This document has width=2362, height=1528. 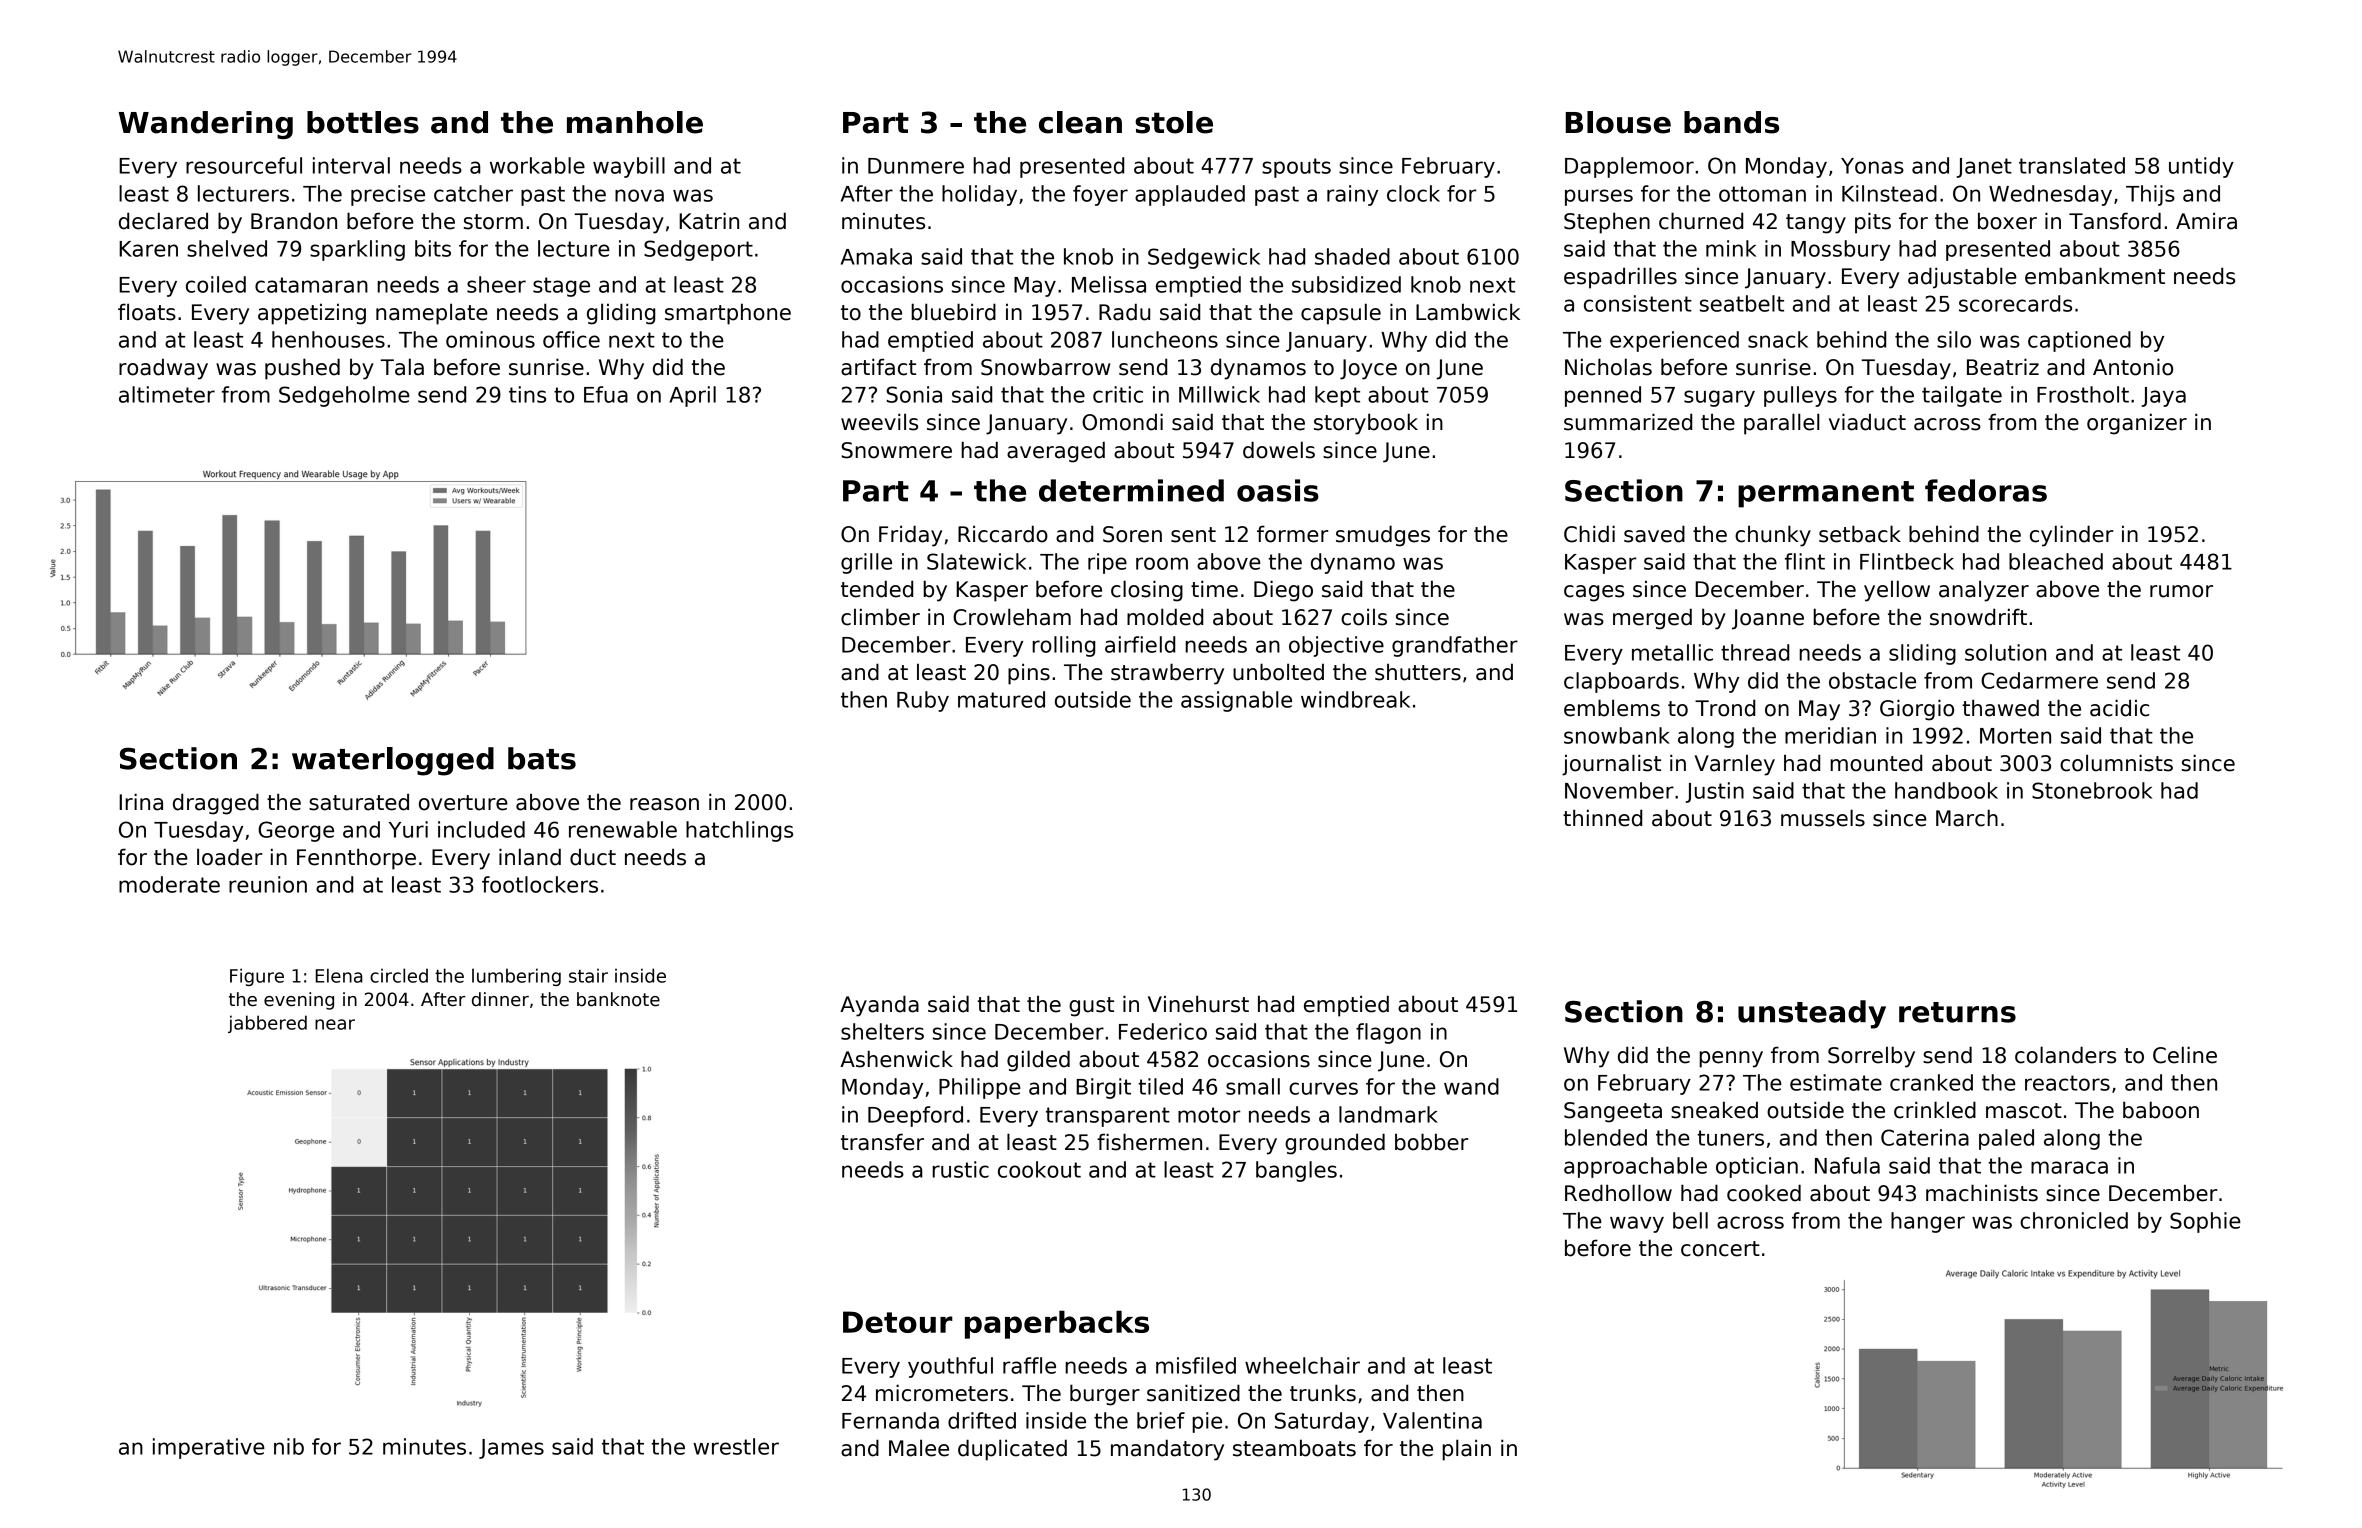 What do you see at coordinates (511, 1449) in the document?
I see `James` at bounding box center [511, 1449].
